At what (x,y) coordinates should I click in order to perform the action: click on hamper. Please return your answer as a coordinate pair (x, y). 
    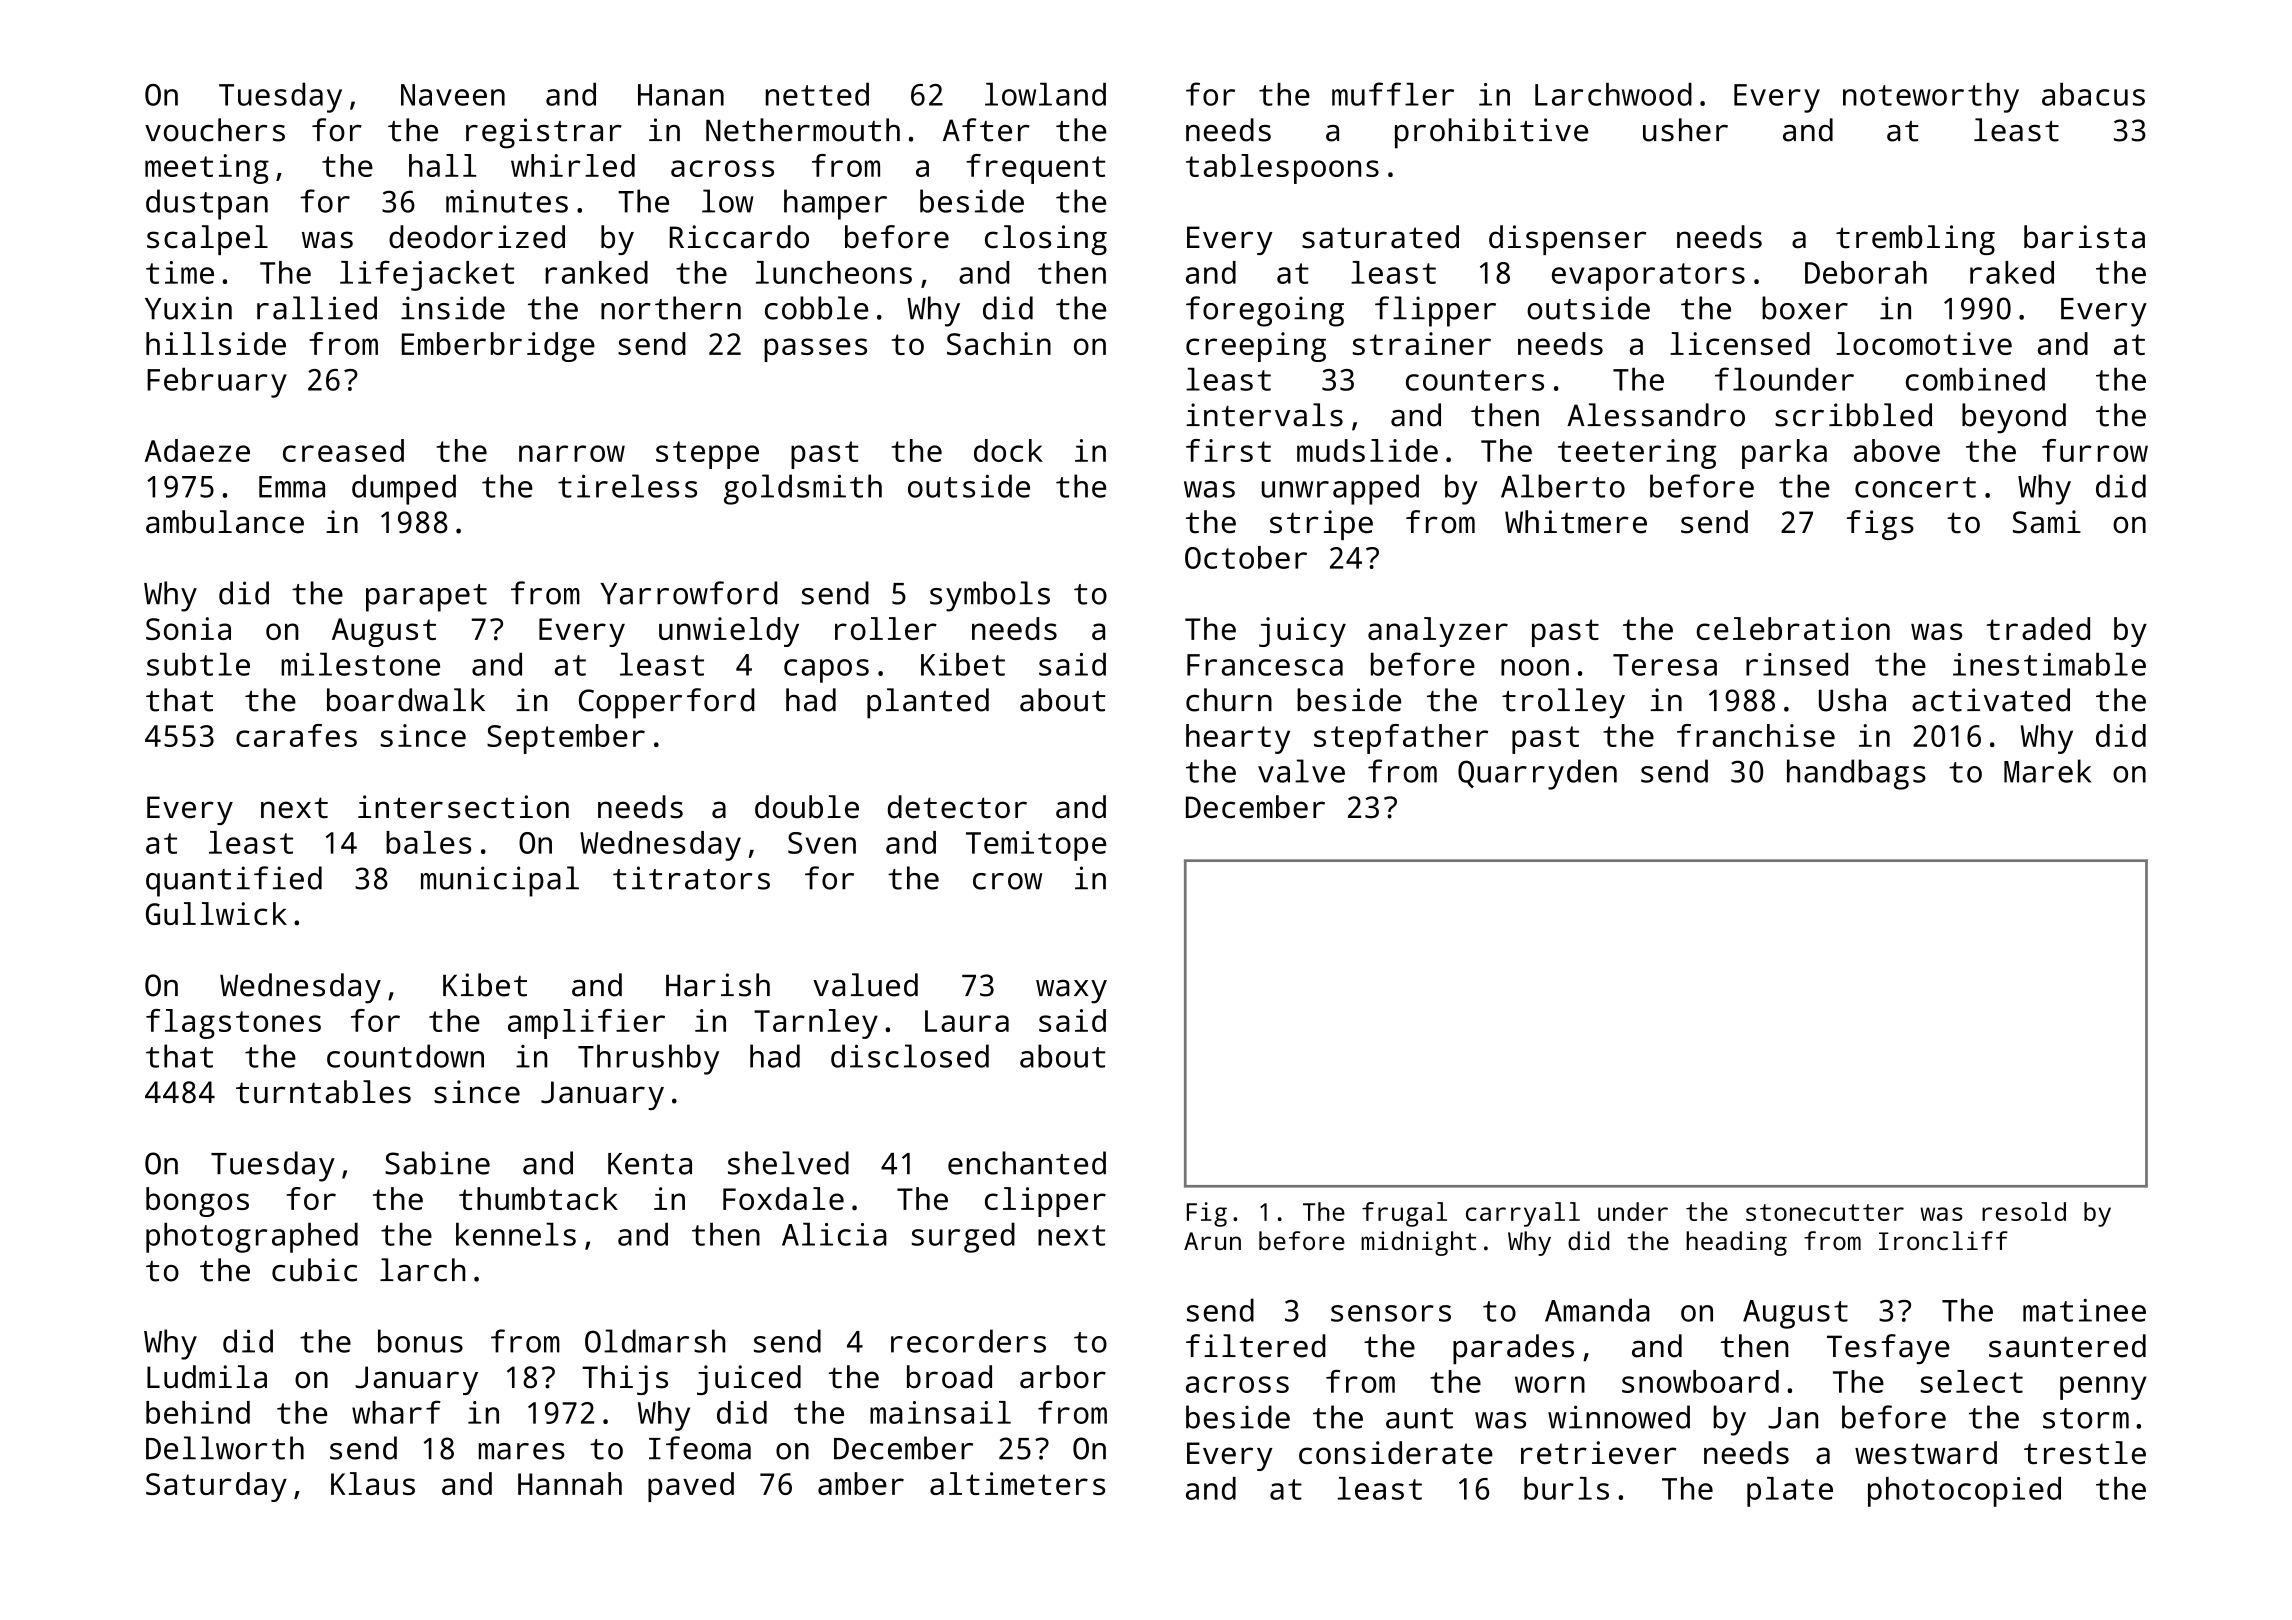
    Looking at the image, I should click on (835, 204).
